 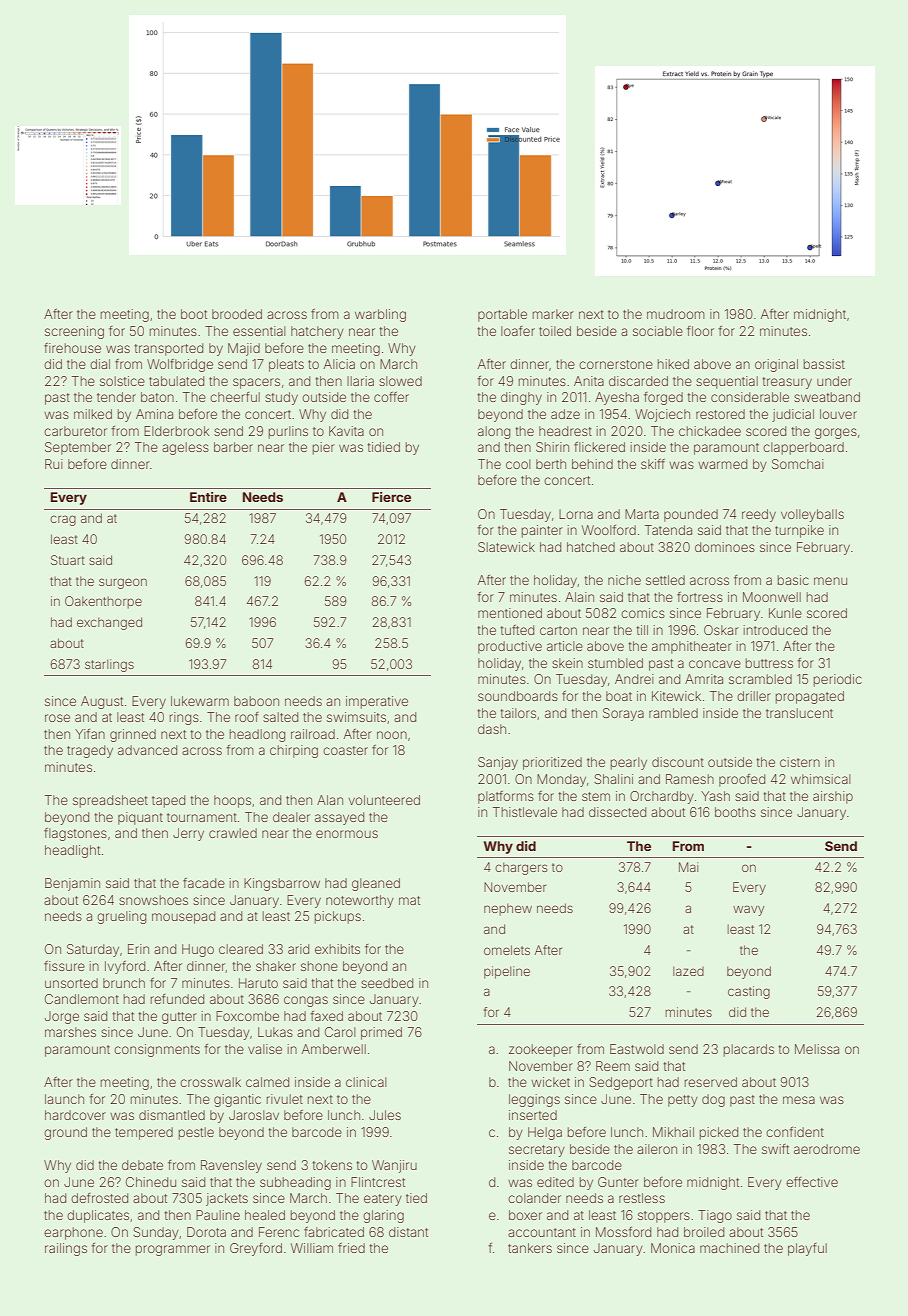 What do you see at coordinates (244, 349) in the document?
I see `Majid` at bounding box center [244, 349].
